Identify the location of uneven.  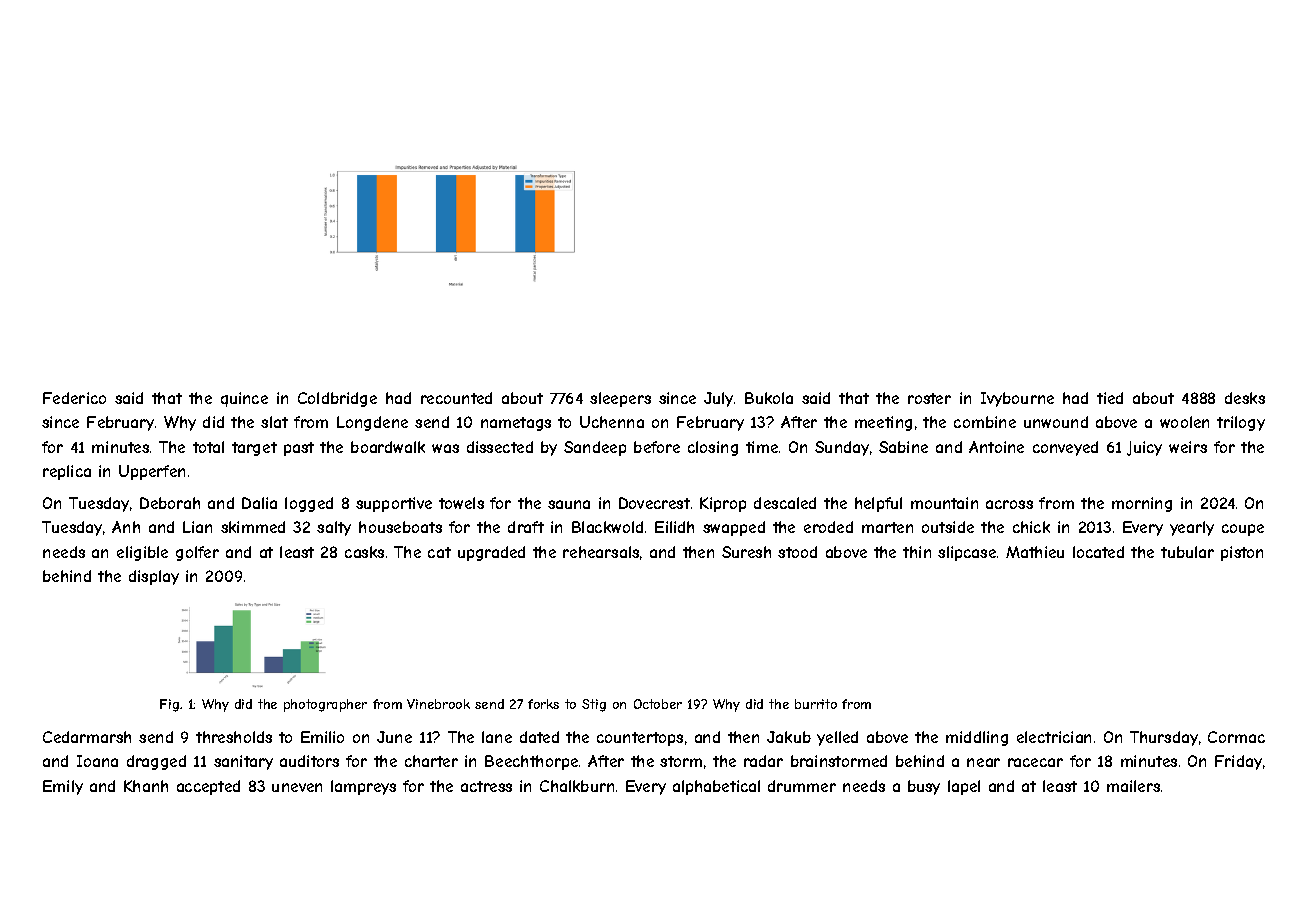
(297, 787).
